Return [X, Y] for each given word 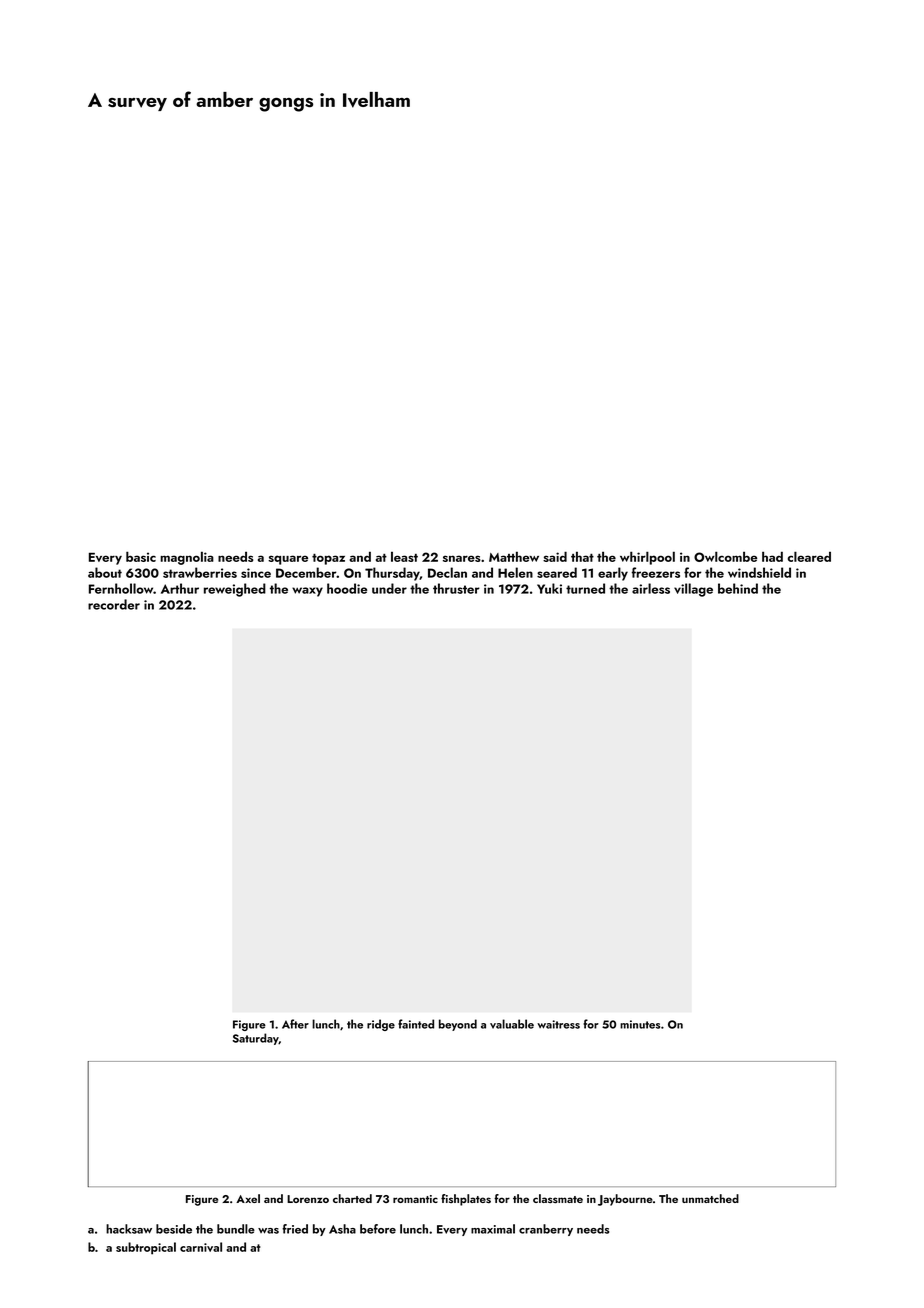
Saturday [256, 1039]
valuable [512, 1024]
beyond [458, 1025]
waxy [307, 592]
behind [738, 588]
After [295, 1024]
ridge [381, 1025]
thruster [456, 588]
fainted [416, 1024]
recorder [114, 604]
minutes [640, 1024]
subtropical [146, 1248]
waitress [558, 1024]
